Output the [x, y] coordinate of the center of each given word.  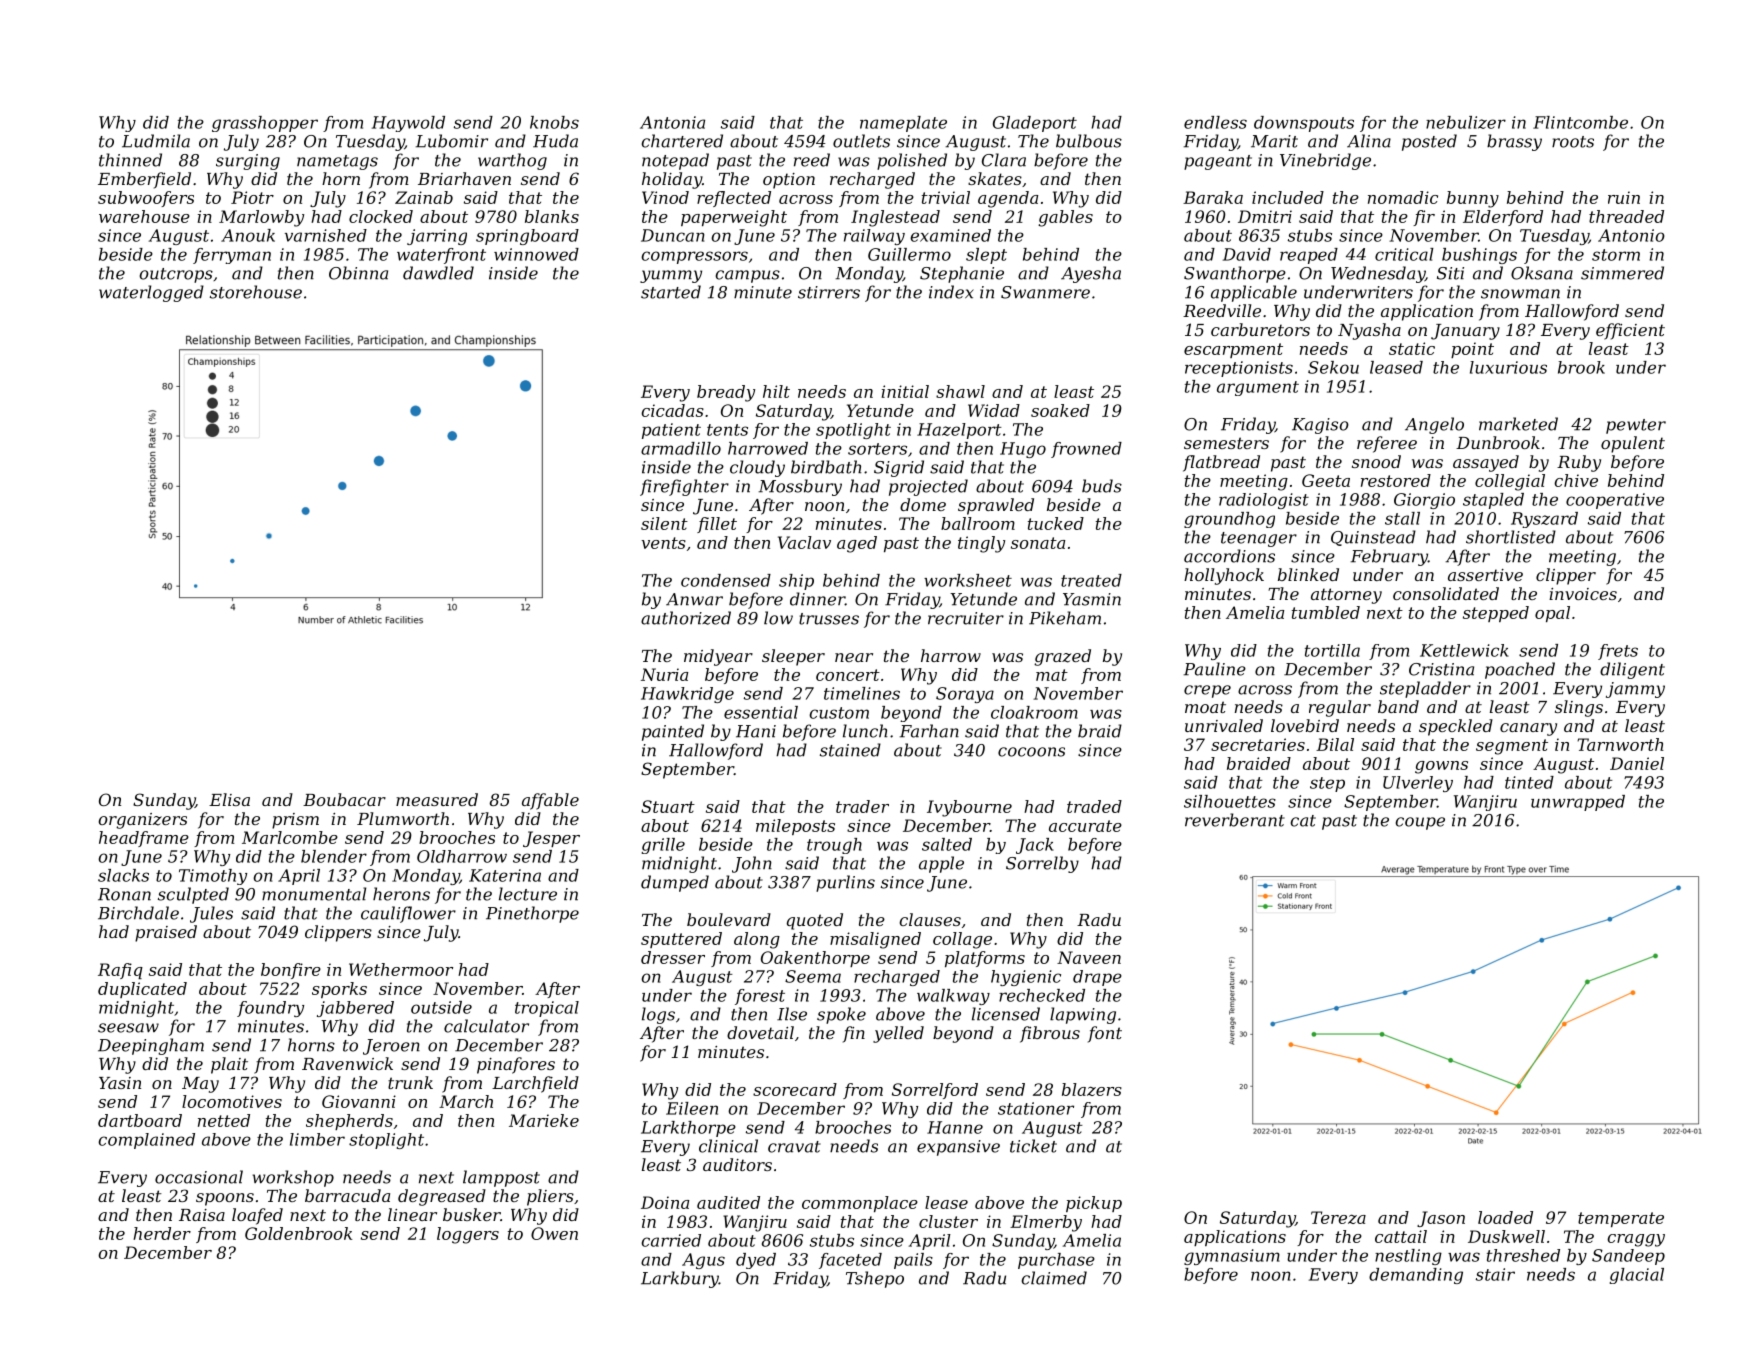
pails [913, 1261]
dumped [675, 883]
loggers [468, 1235]
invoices [1583, 594]
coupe [1420, 823]
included [1288, 197]
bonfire [291, 971]
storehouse [256, 292]
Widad [994, 410]
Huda [555, 141]
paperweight [734, 218]
